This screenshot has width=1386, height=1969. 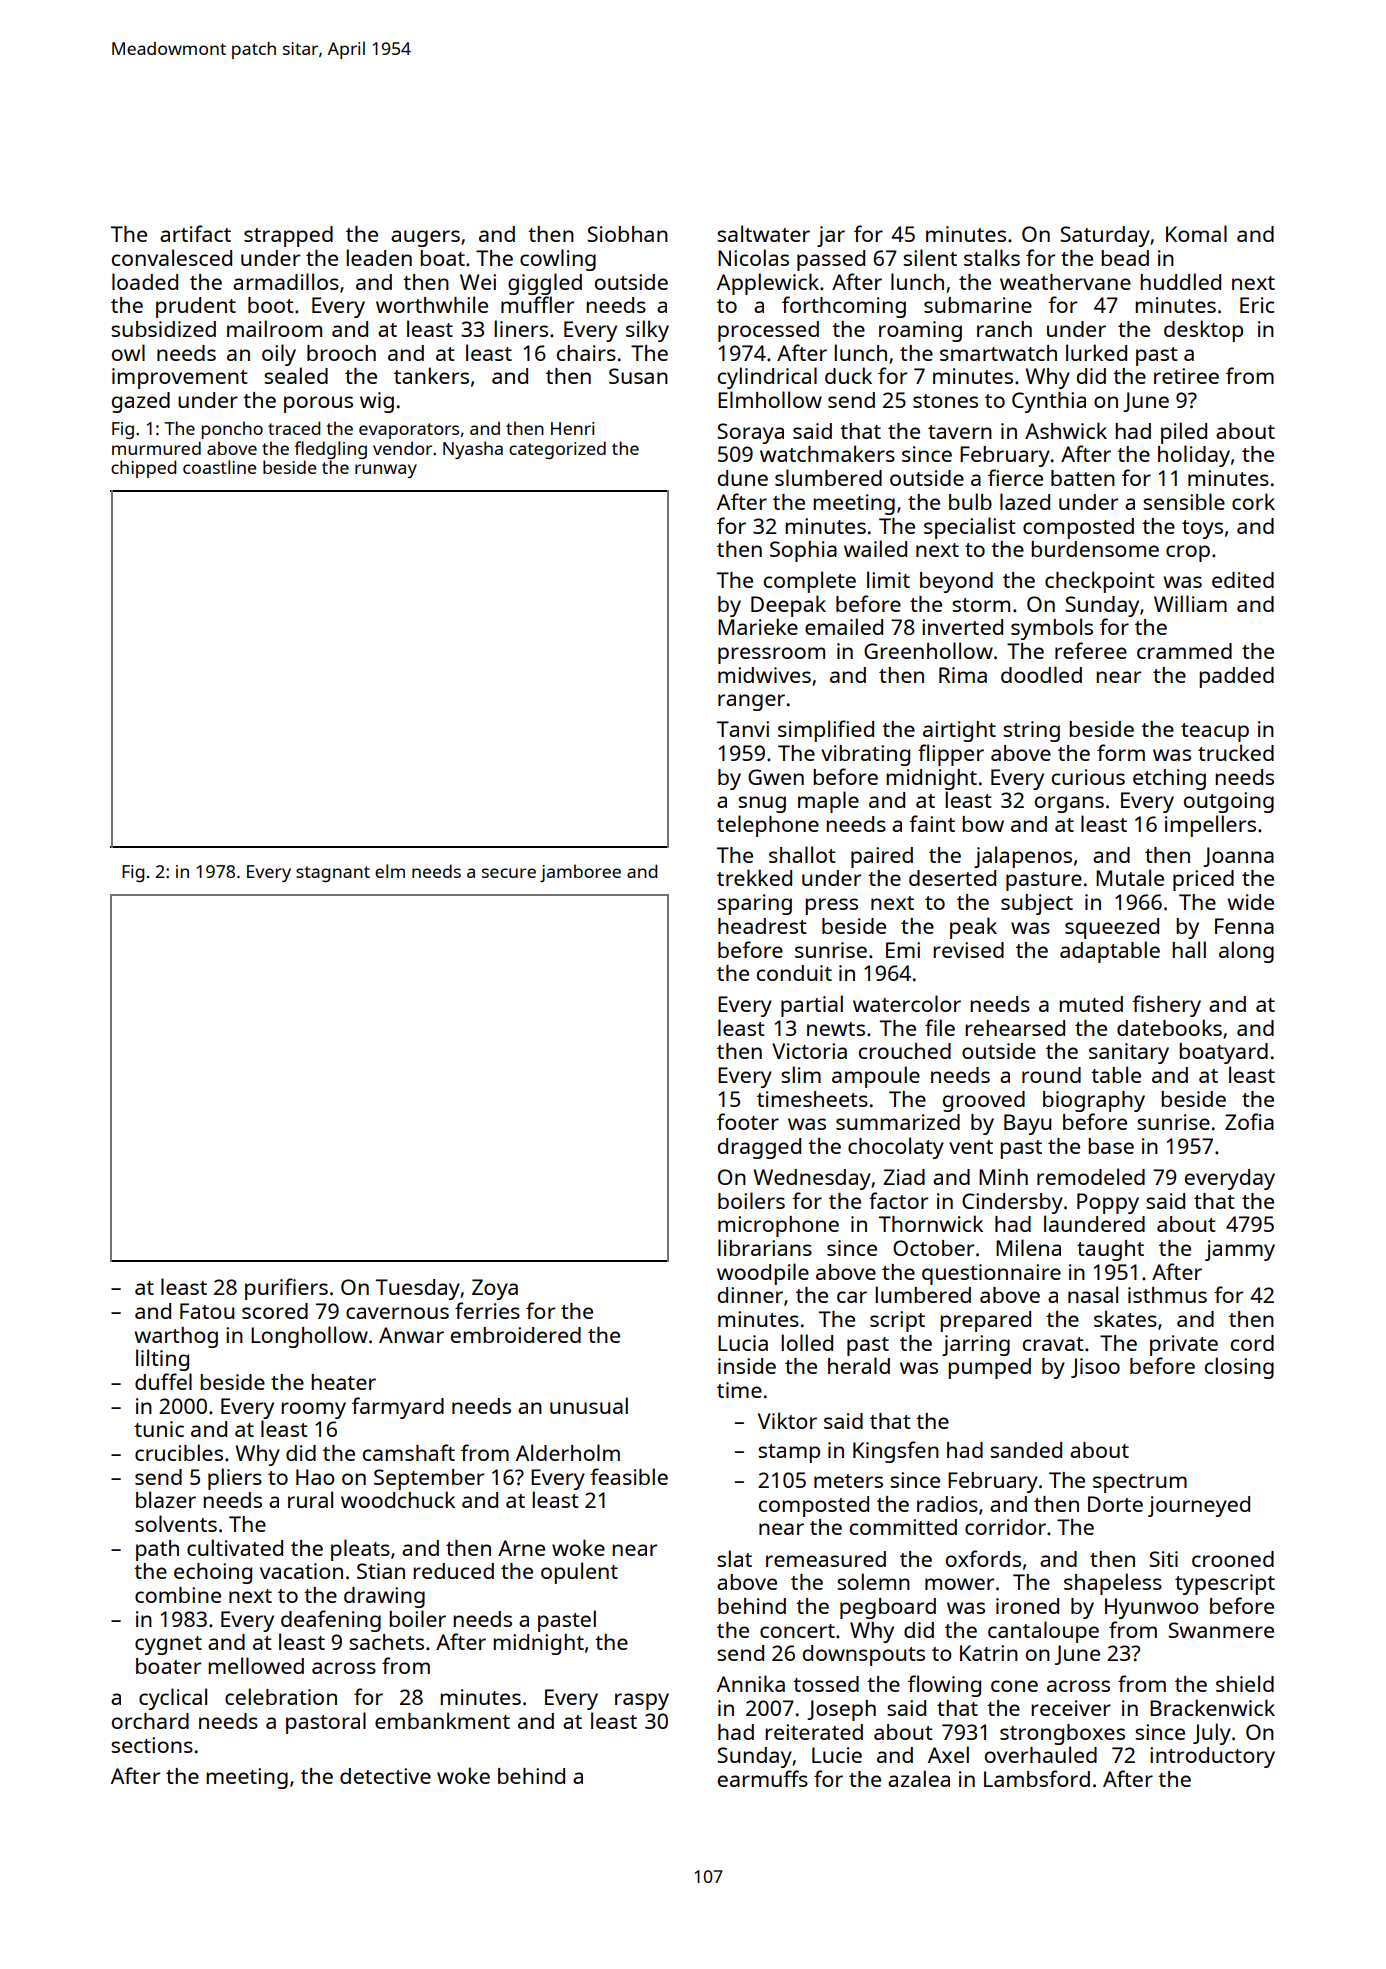 I want to click on mellowed, so click(x=256, y=1665).
